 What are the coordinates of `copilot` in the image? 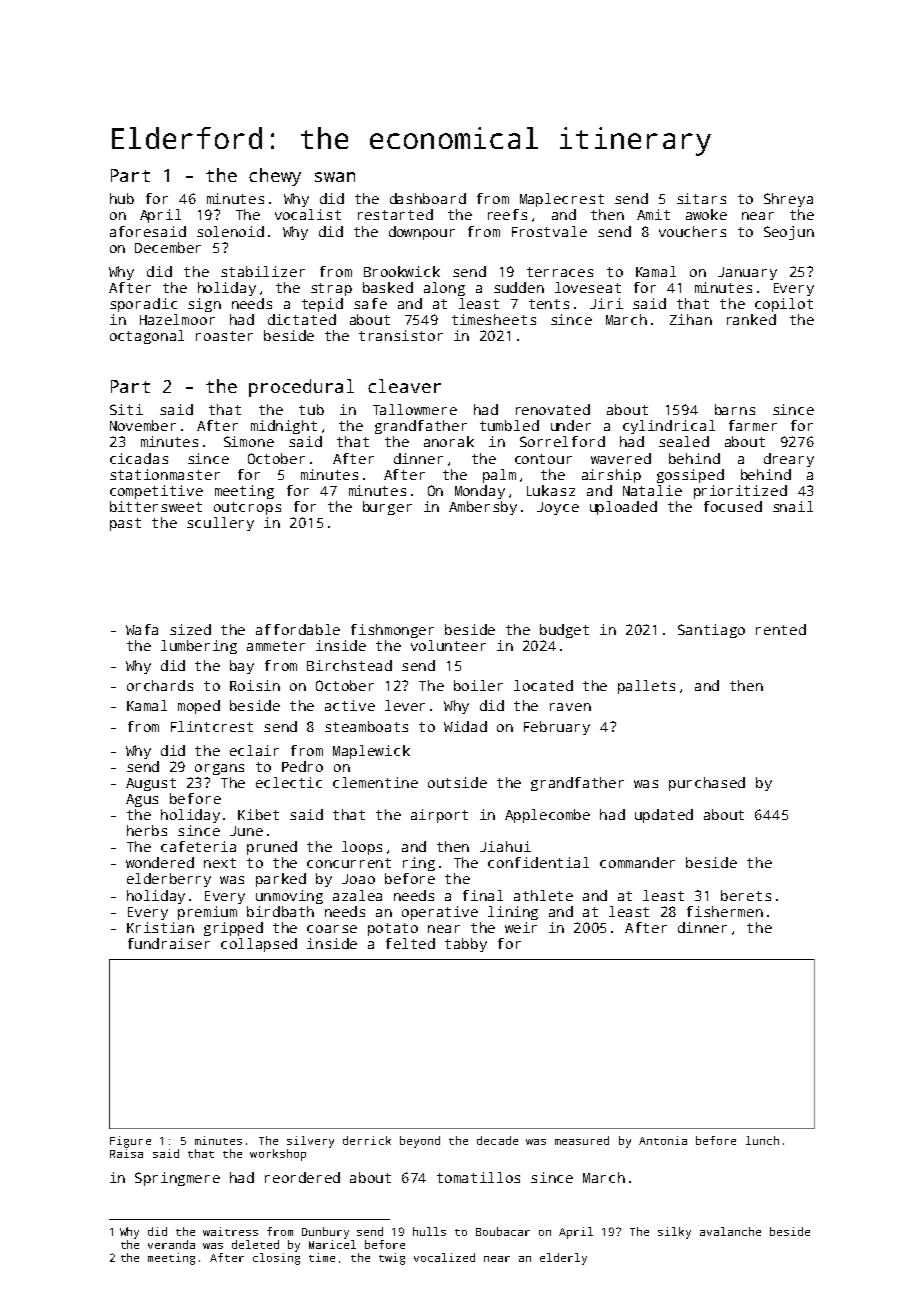 It's located at (784, 305).
